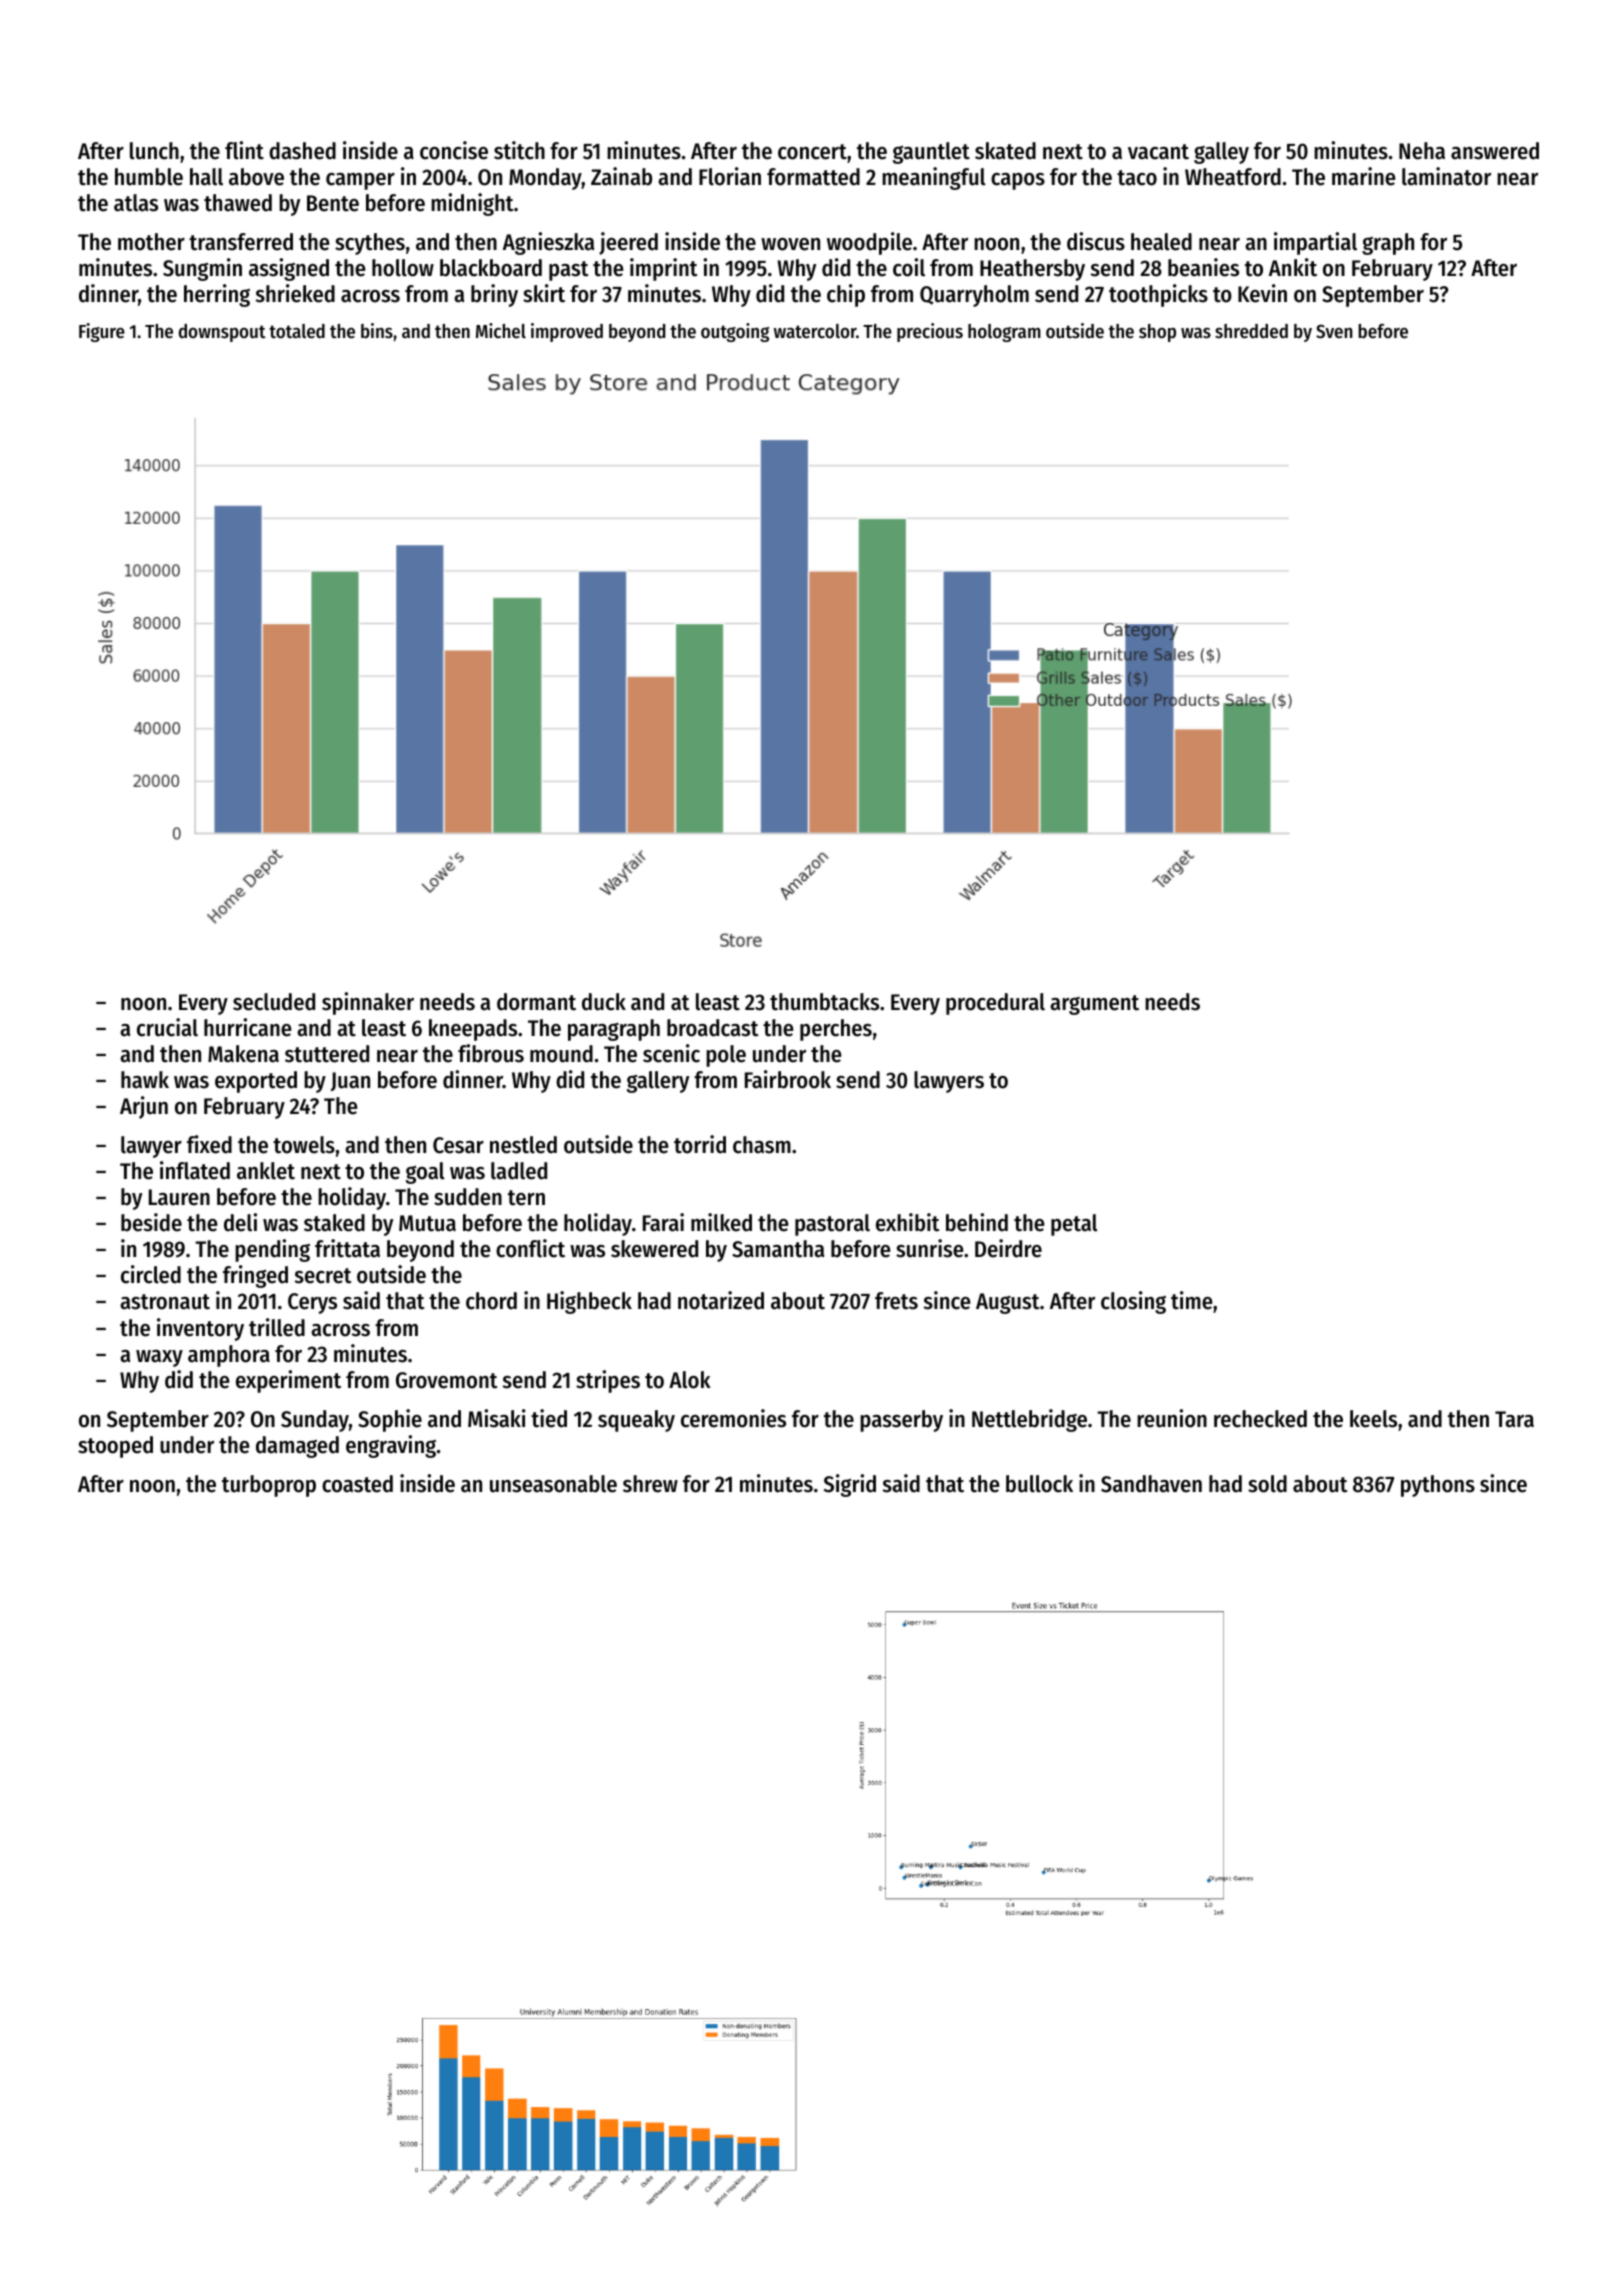  I want to click on answered, so click(1495, 151).
